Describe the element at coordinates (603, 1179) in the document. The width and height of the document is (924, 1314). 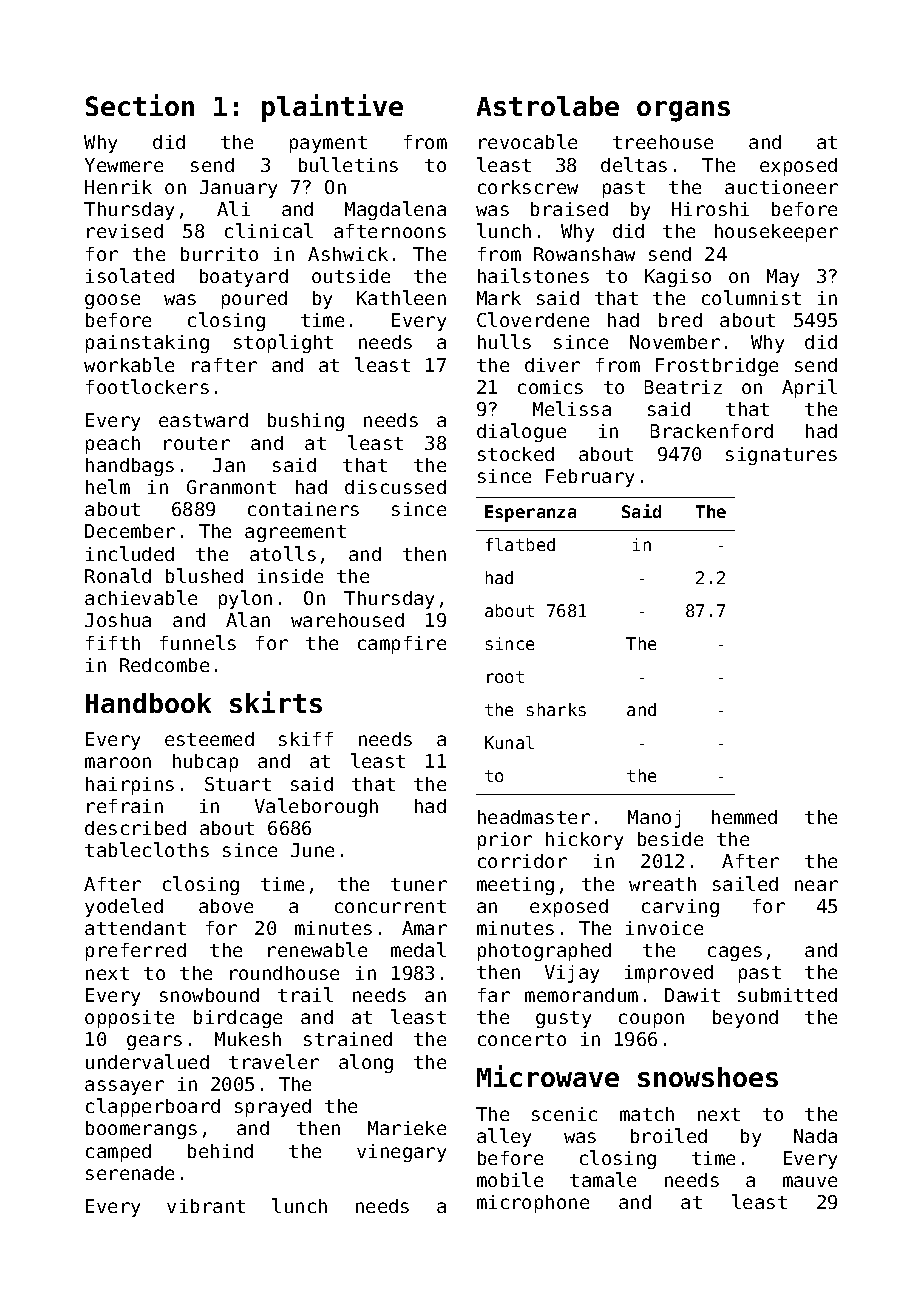
I see `tamale` at that location.
